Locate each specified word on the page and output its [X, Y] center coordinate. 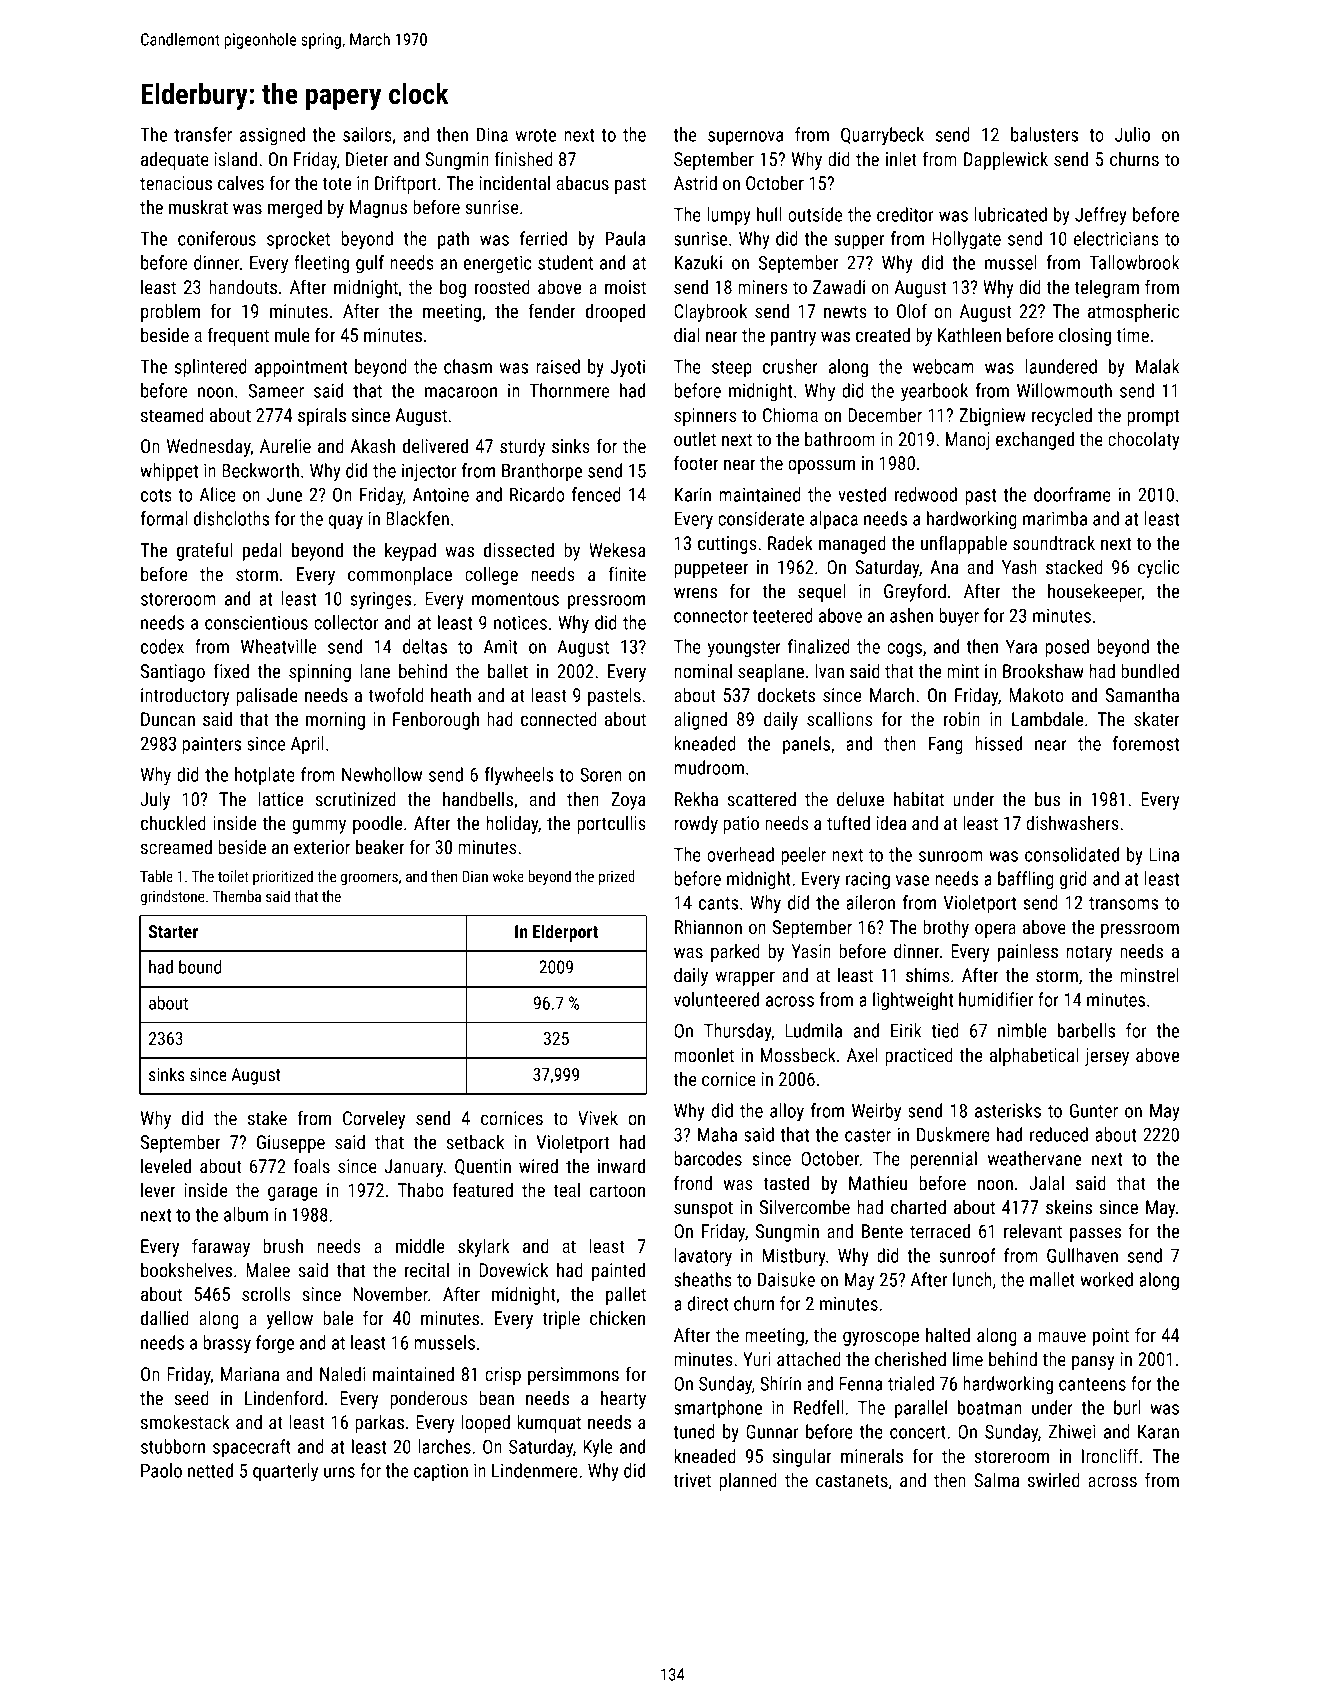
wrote [536, 135]
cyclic [1158, 569]
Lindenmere [535, 1470]
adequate [175, 161]
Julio [1132, 134]
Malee [268, 1270]
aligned [700, 721]
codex [162, 646]
